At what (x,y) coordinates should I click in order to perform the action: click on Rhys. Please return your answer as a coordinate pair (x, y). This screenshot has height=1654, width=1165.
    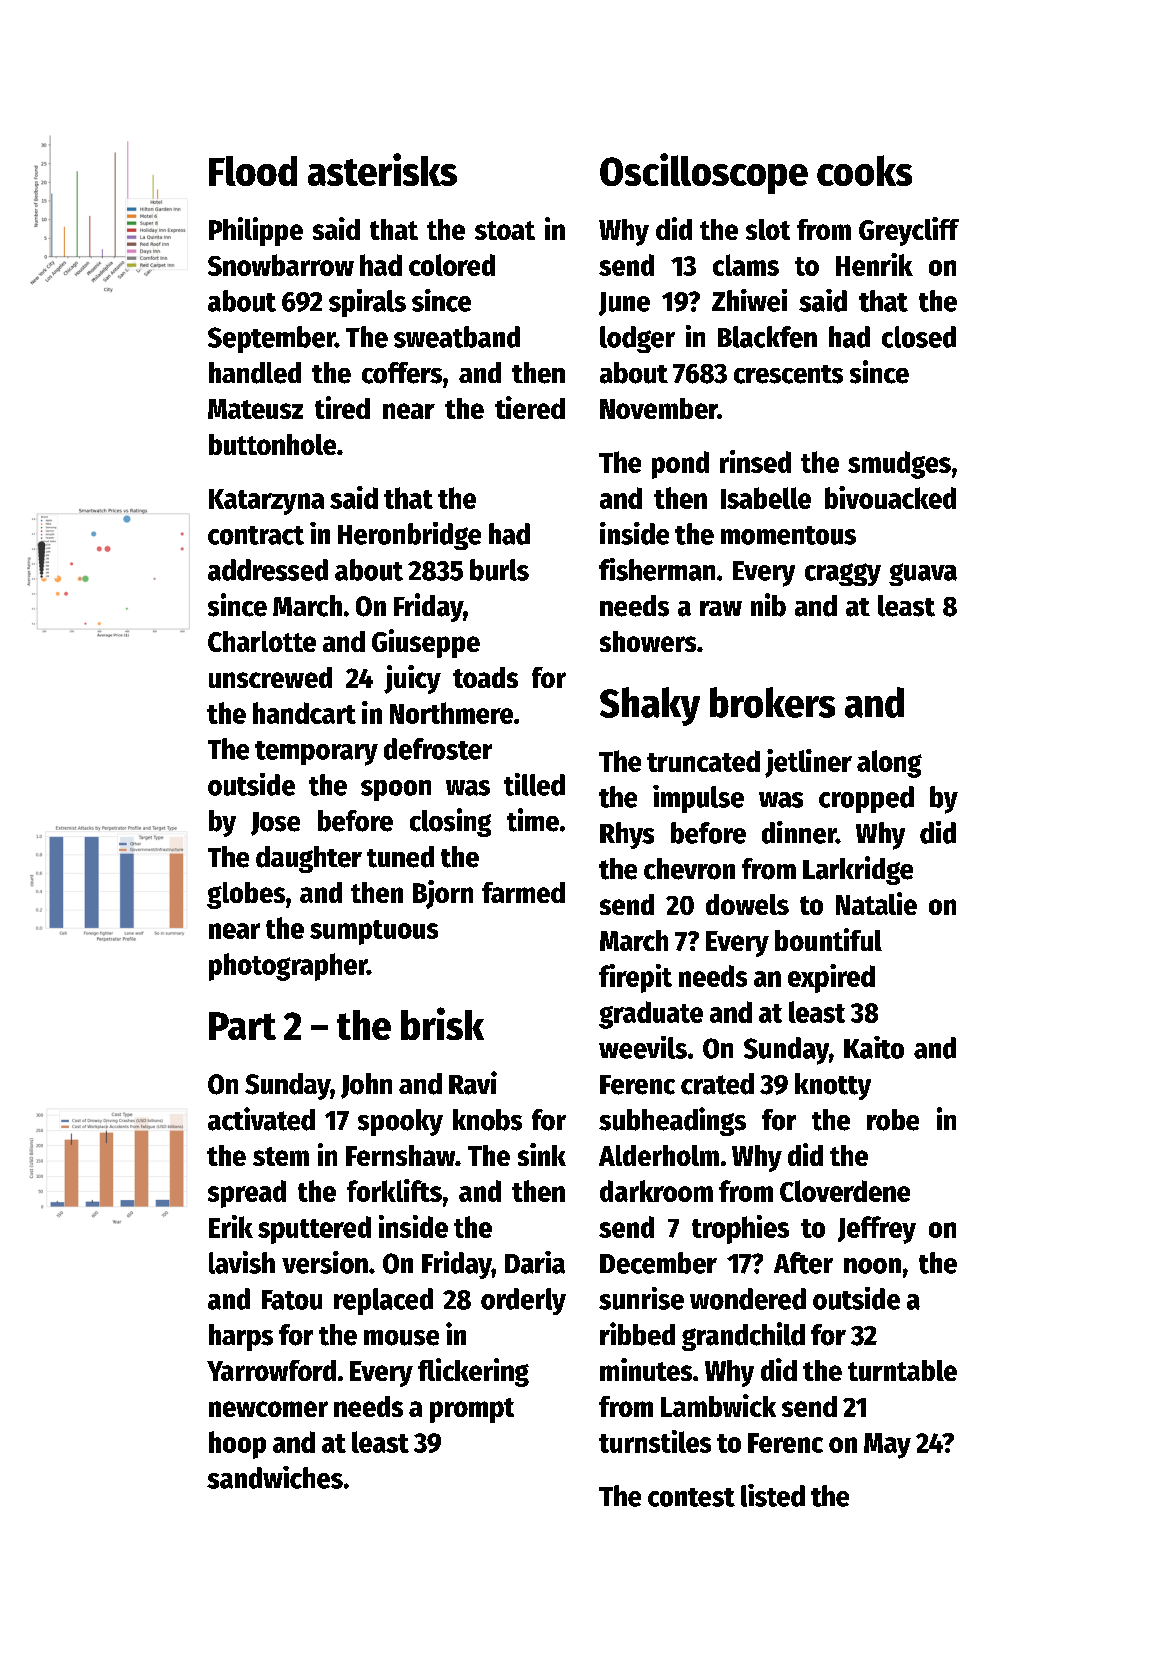
    Looking at the image, I should click on (627, 835).
